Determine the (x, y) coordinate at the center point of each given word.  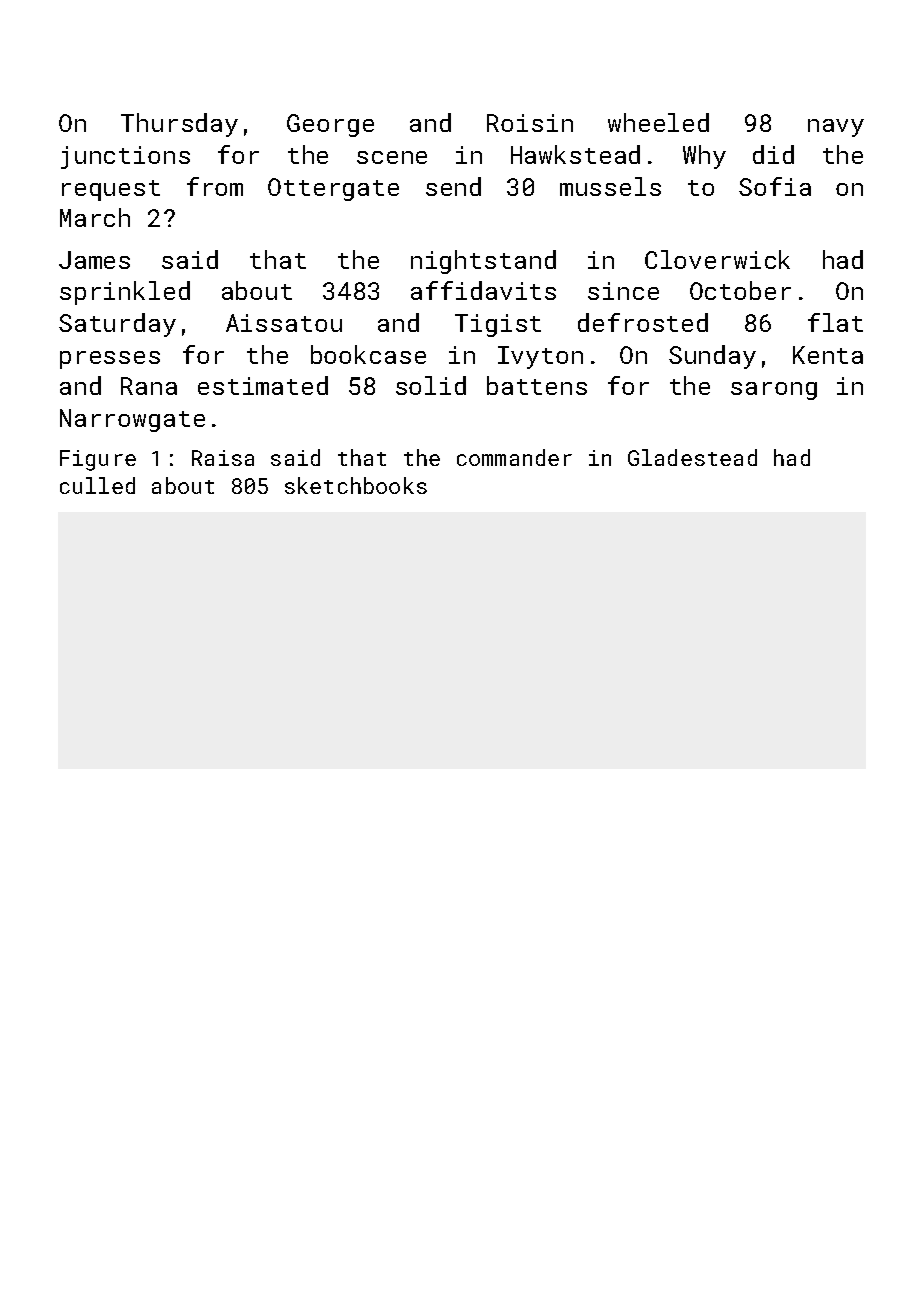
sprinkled (125, 293)
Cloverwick (717, 259)
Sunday (712, 357)
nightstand (483, 262)
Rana (149, 386)
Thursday (179, 125)
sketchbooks (356, 485)
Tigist (498, 325)
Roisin (530, 123)
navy (836, 128)
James (94, 260)
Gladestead (692, 457)
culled (97, 485)
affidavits (483, 290)
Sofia (775, 186)
